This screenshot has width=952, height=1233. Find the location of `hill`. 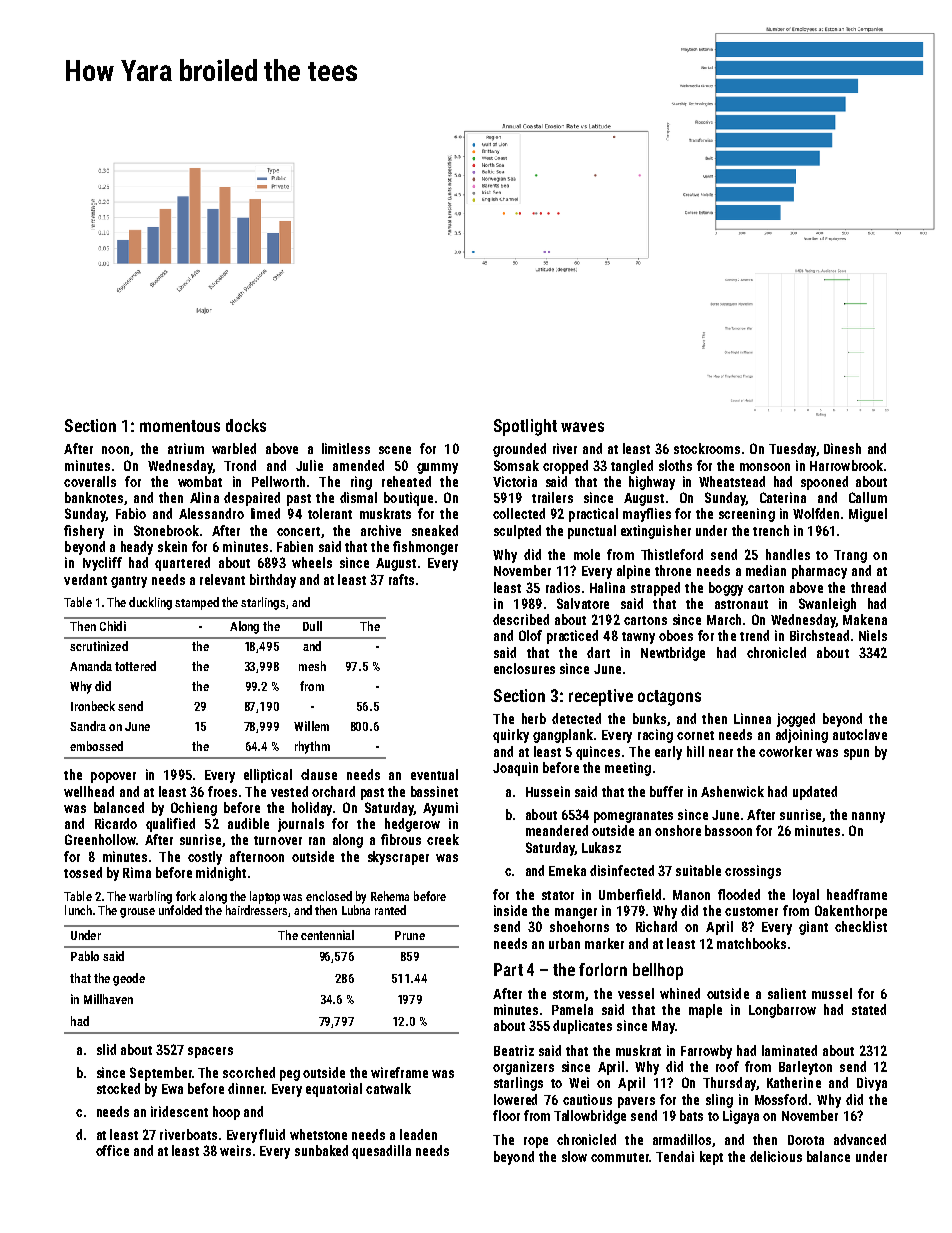

hill is located at coordinates (695, 751).
